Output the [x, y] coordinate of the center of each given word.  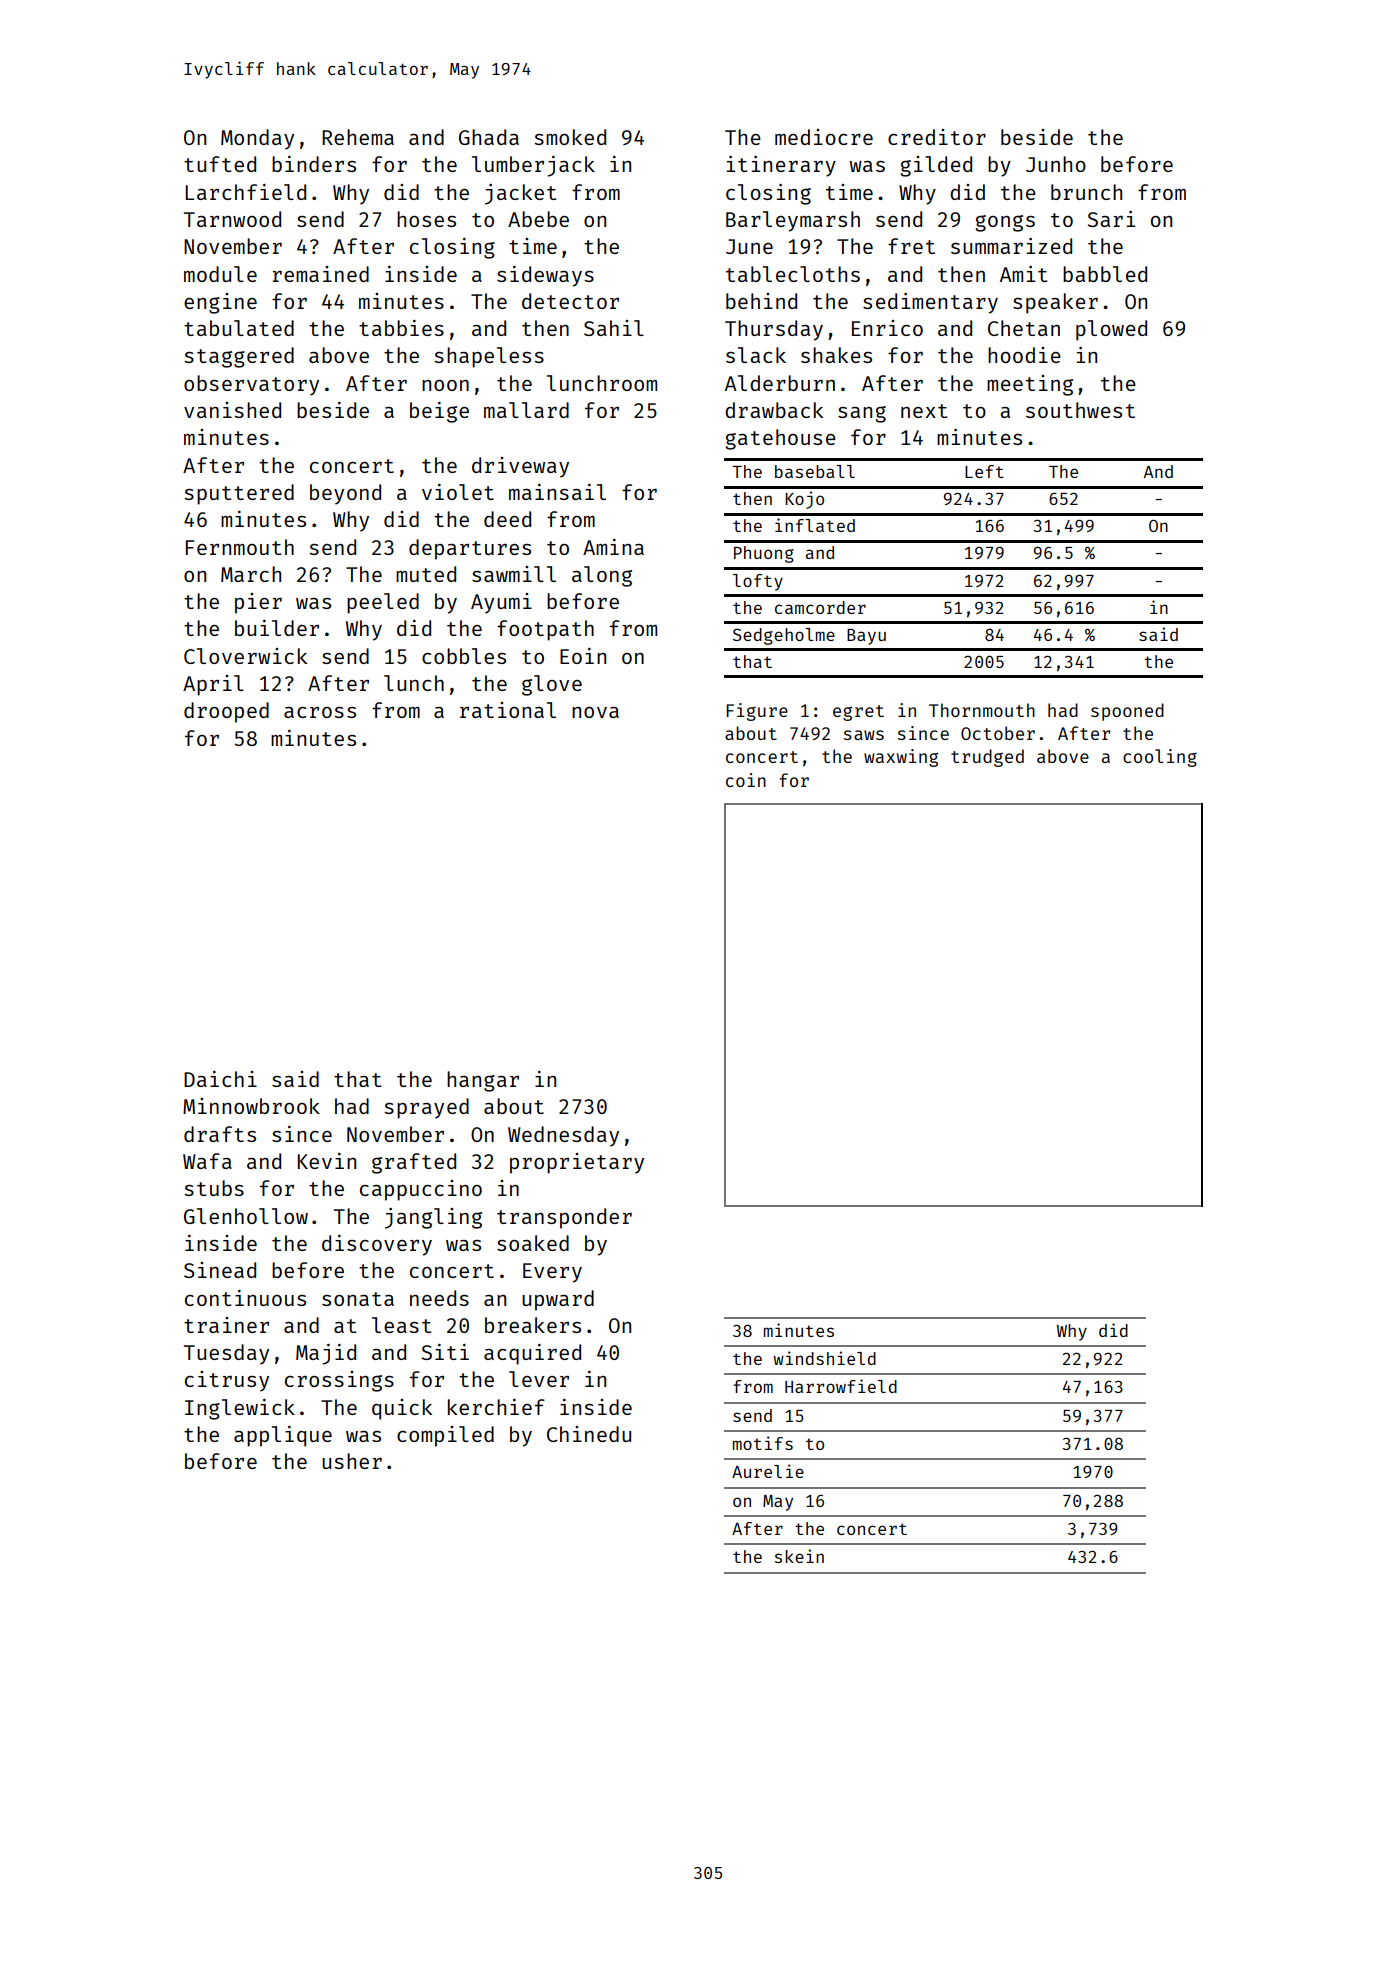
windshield [824, 1358]
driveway [520, 467]
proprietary [577, 1163]
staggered [239, 357]
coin [746, 780]
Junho [1056, 164]
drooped [226, 712]
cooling [1160, 758]
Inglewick [240, 1409]
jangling [433, 1218]
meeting [1030, 385]
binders [314, 164]
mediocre [824, 137]
